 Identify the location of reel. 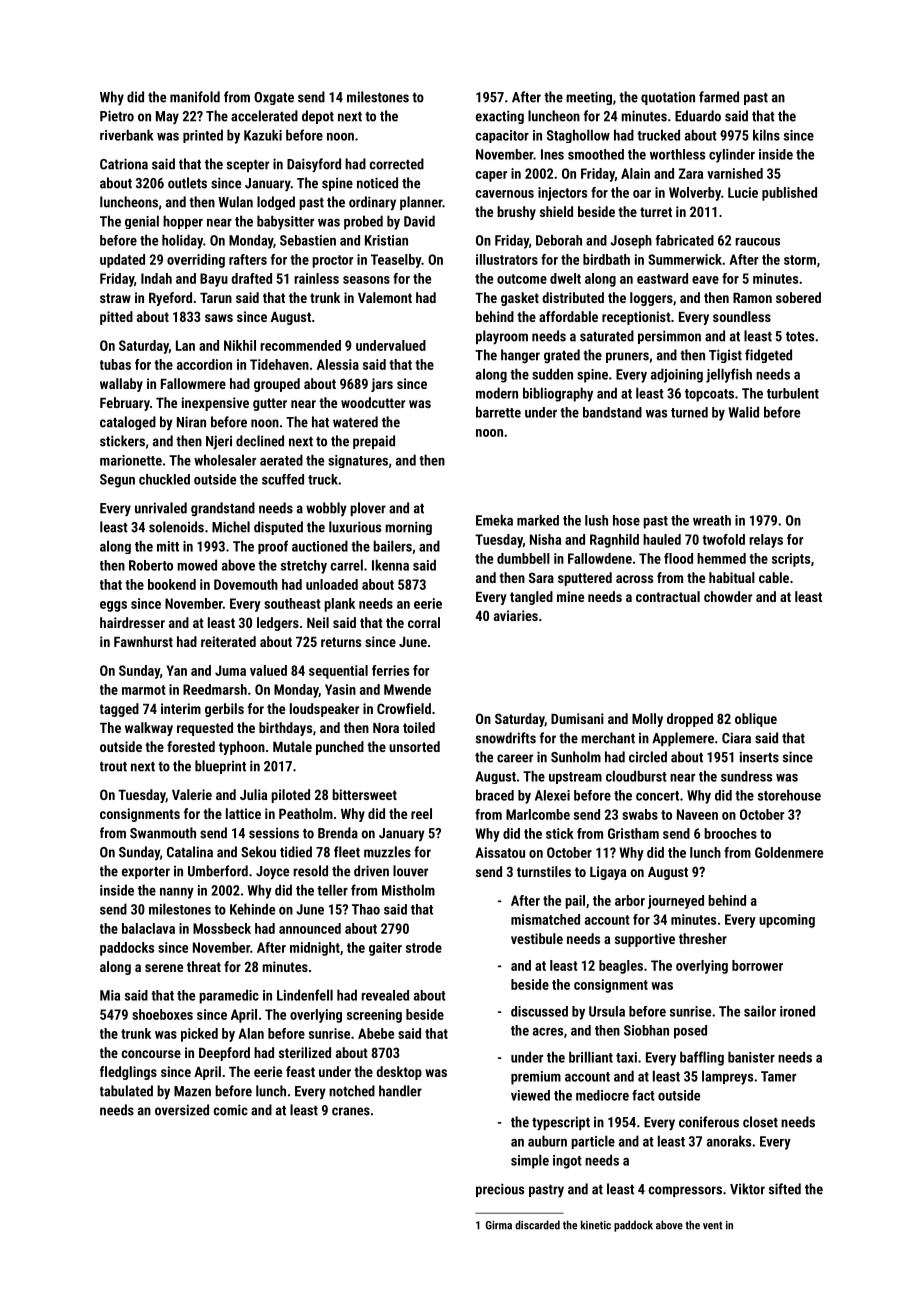
(421, 813).
